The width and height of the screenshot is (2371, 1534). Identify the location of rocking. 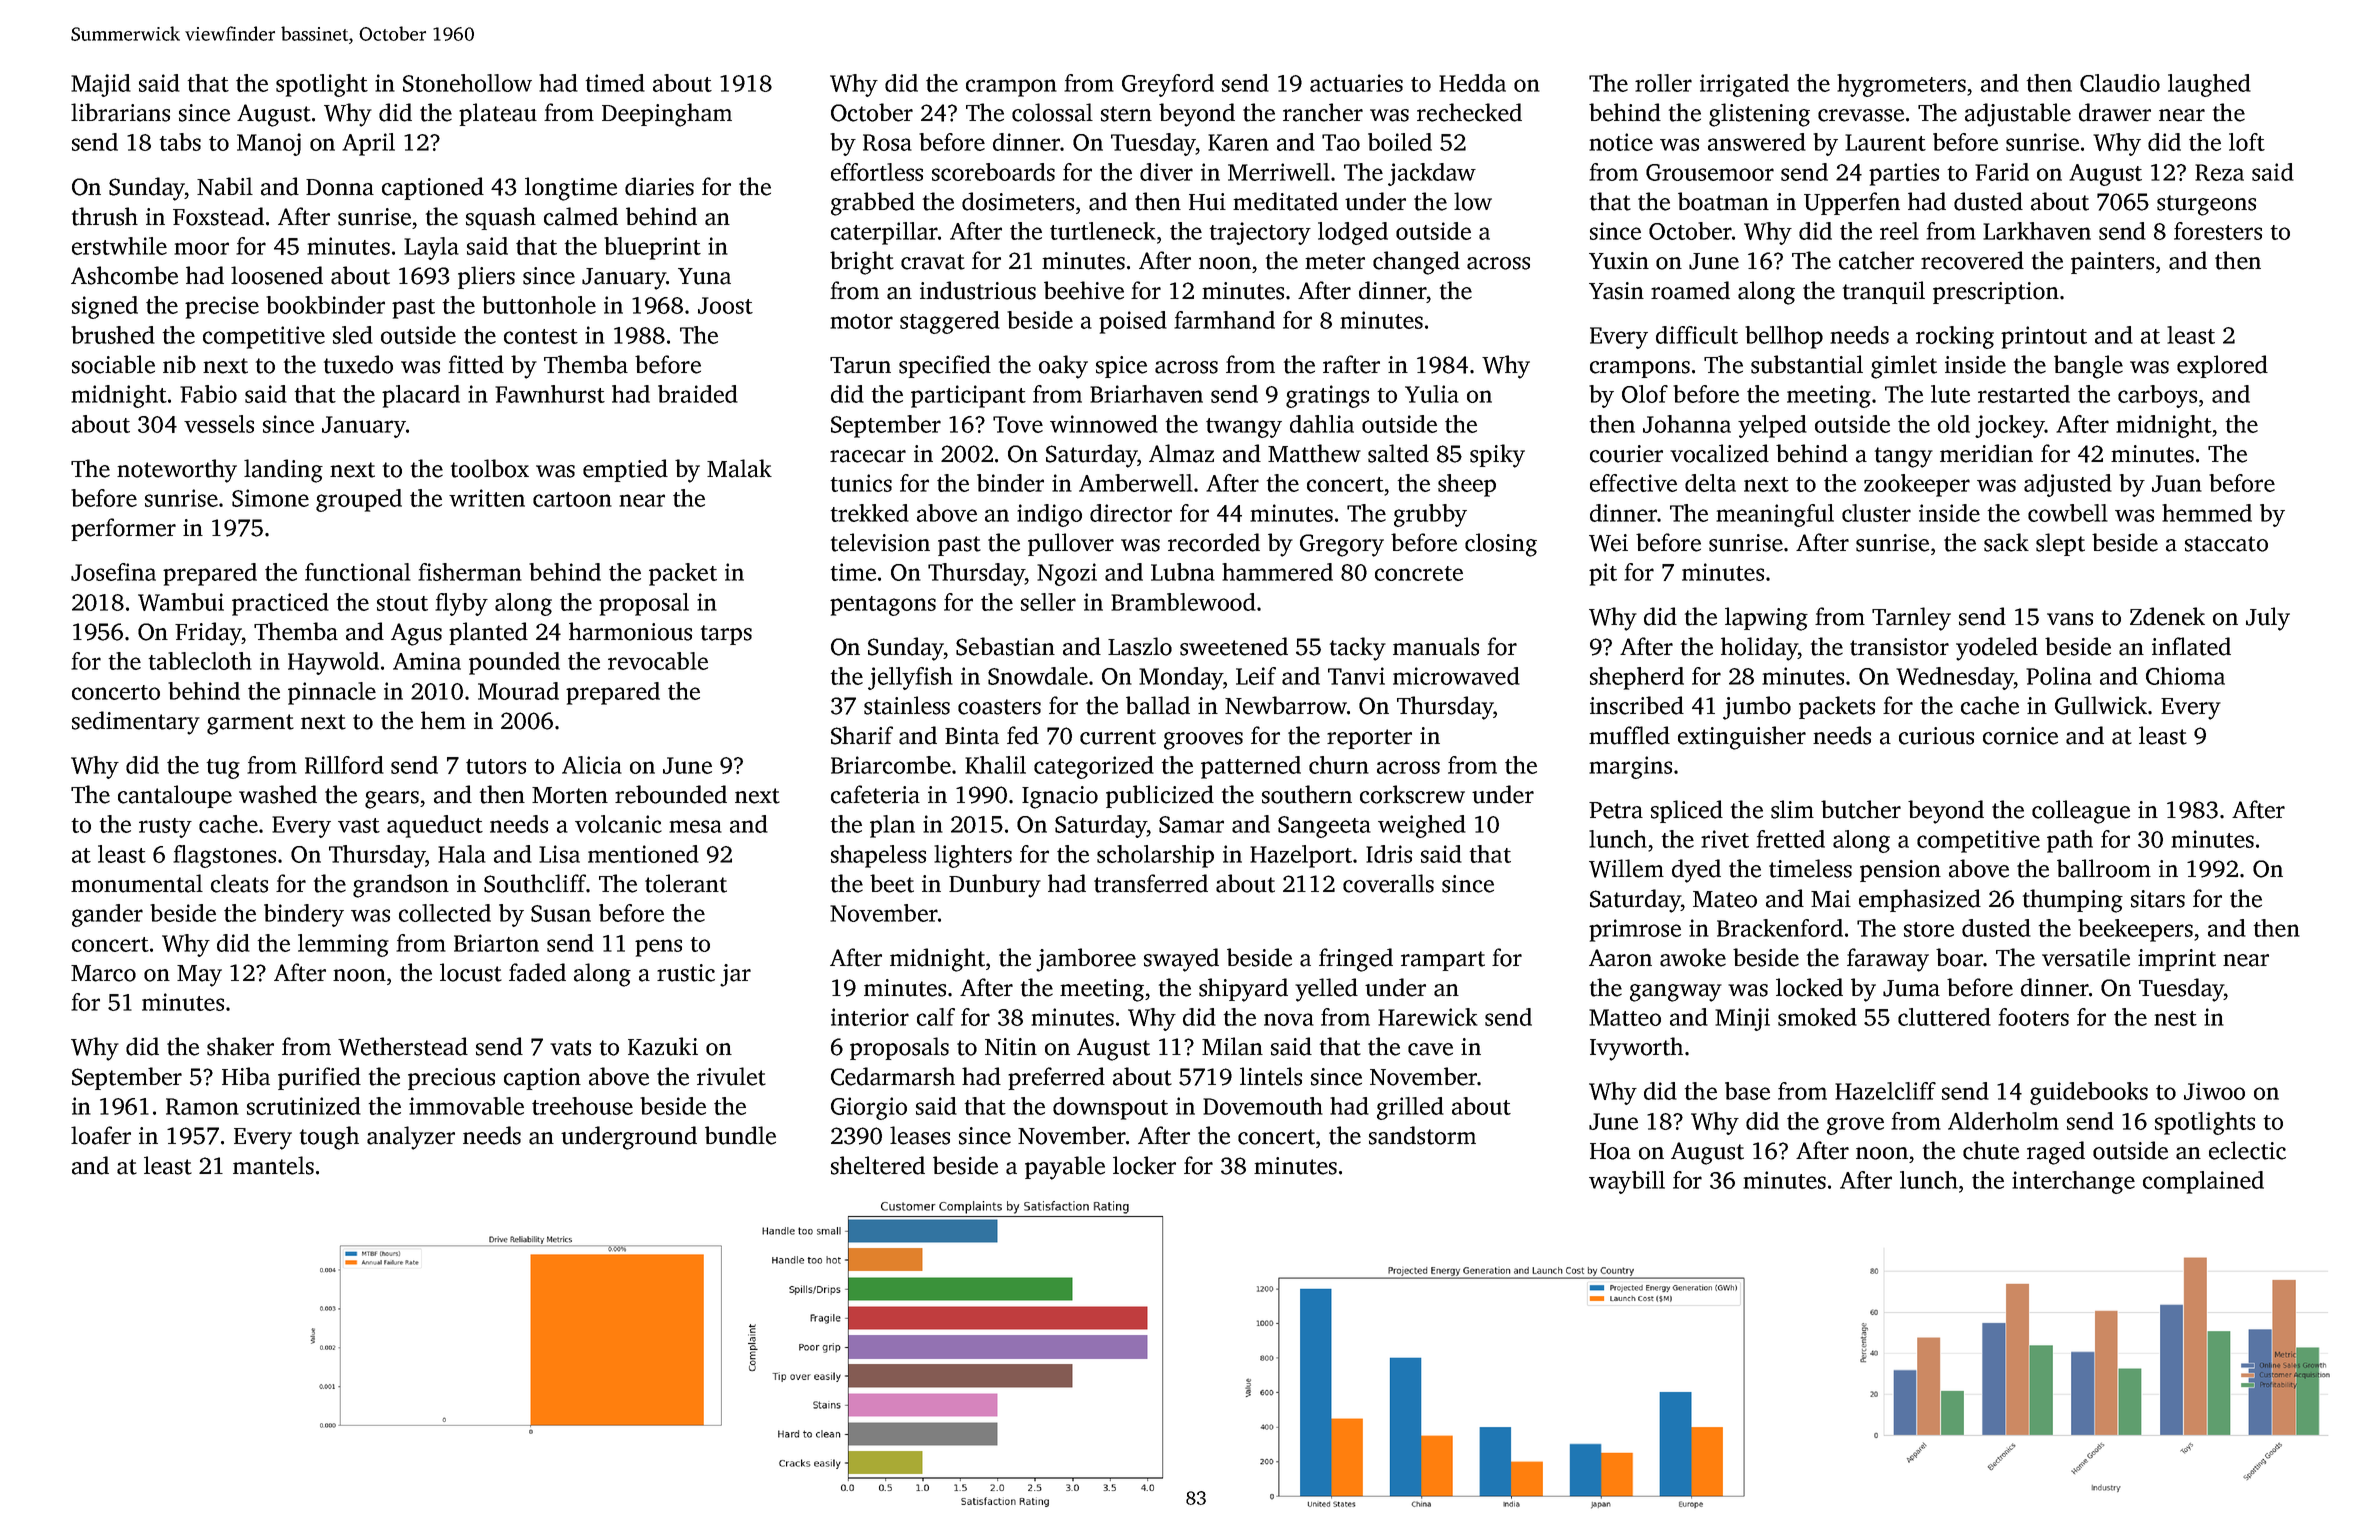
(1955, 337).
